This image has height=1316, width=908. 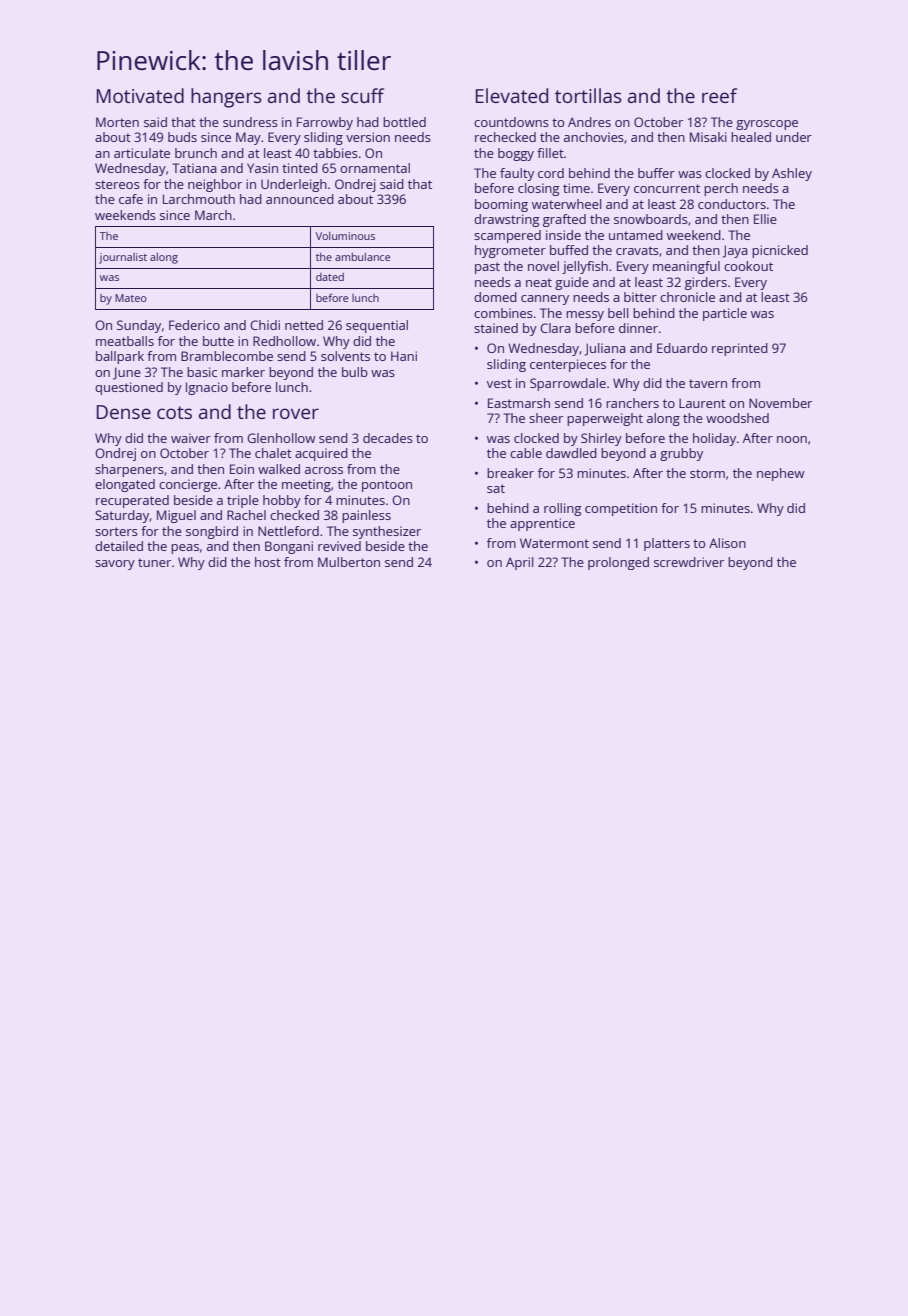 What do you see at coordinates (519, 403) in the image?
I see `Eastmarsh` at bounding box center [519, 403].
